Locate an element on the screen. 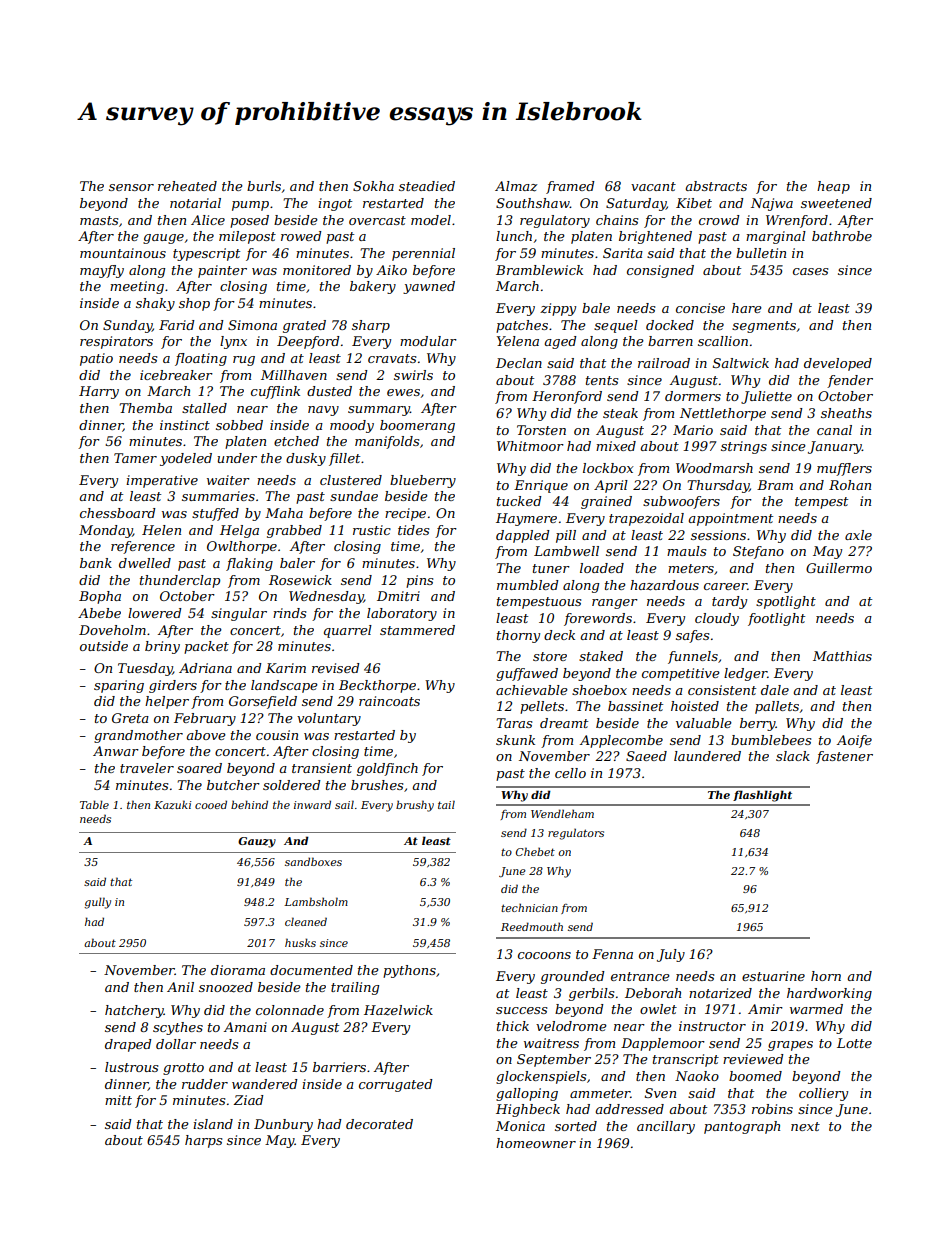  masts is located at coordinates (99, 220).
